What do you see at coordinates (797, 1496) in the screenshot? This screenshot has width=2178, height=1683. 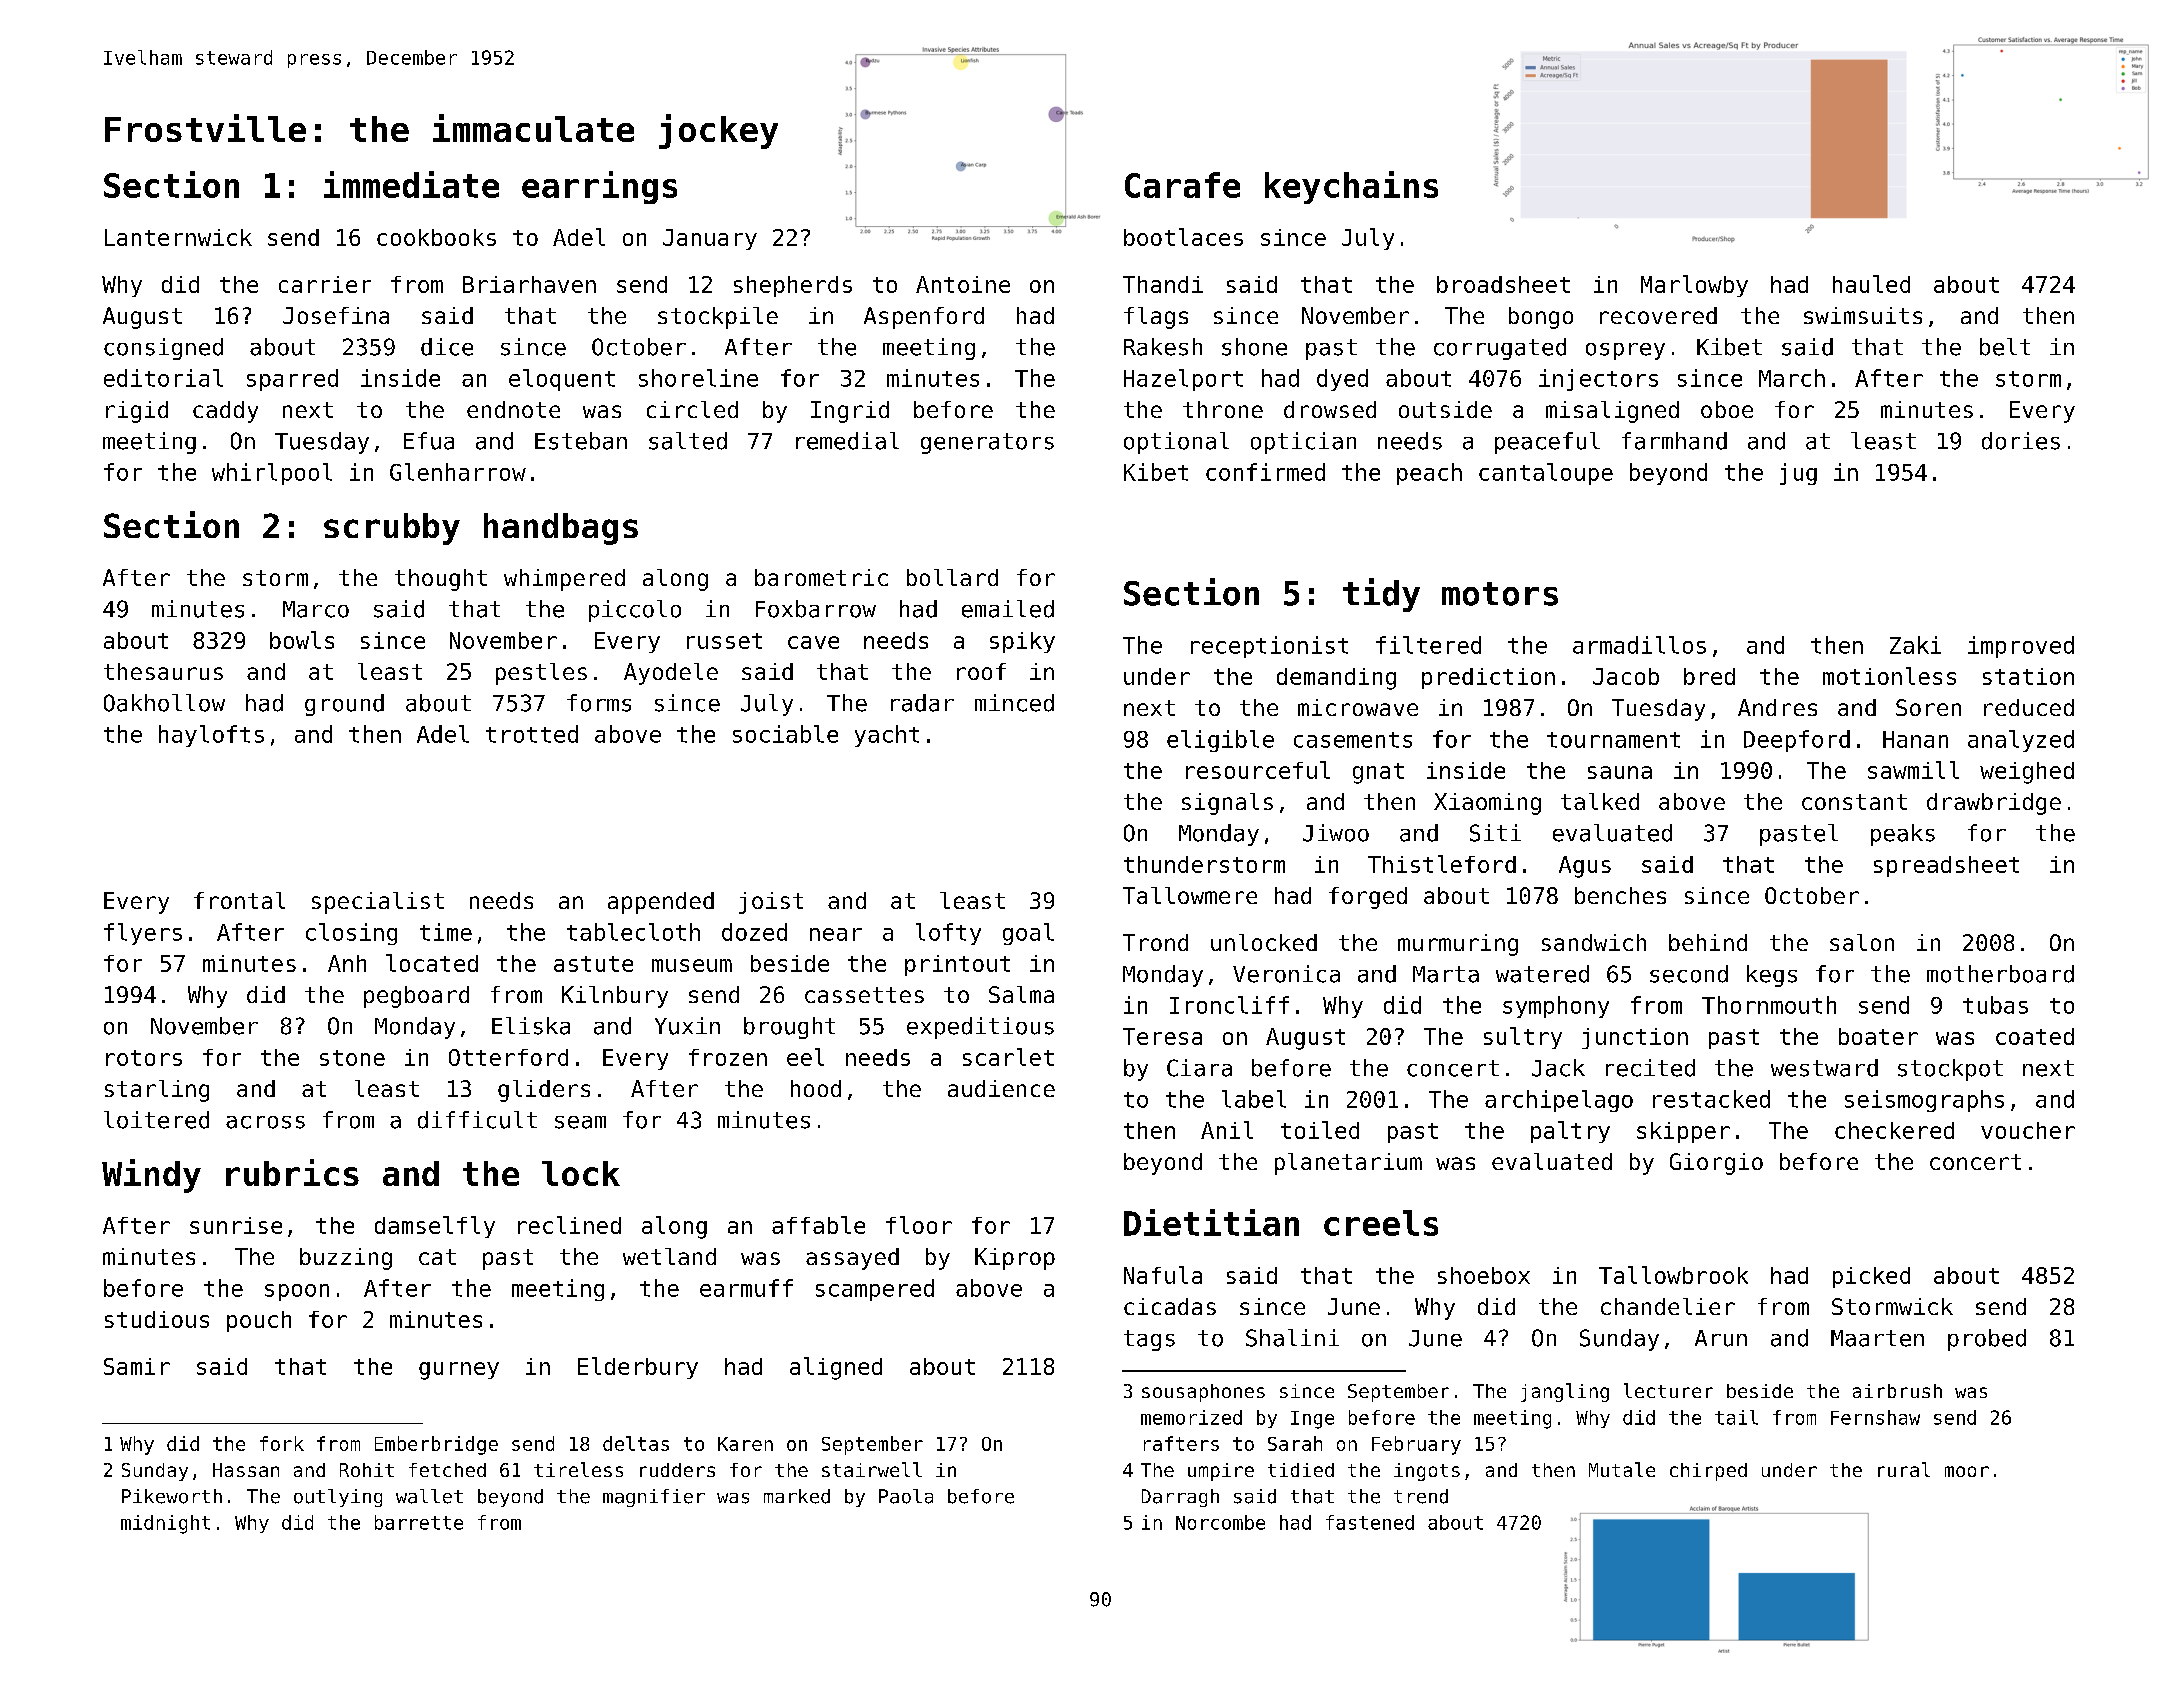 I see `marked` at bounding box center [797, 1496].
